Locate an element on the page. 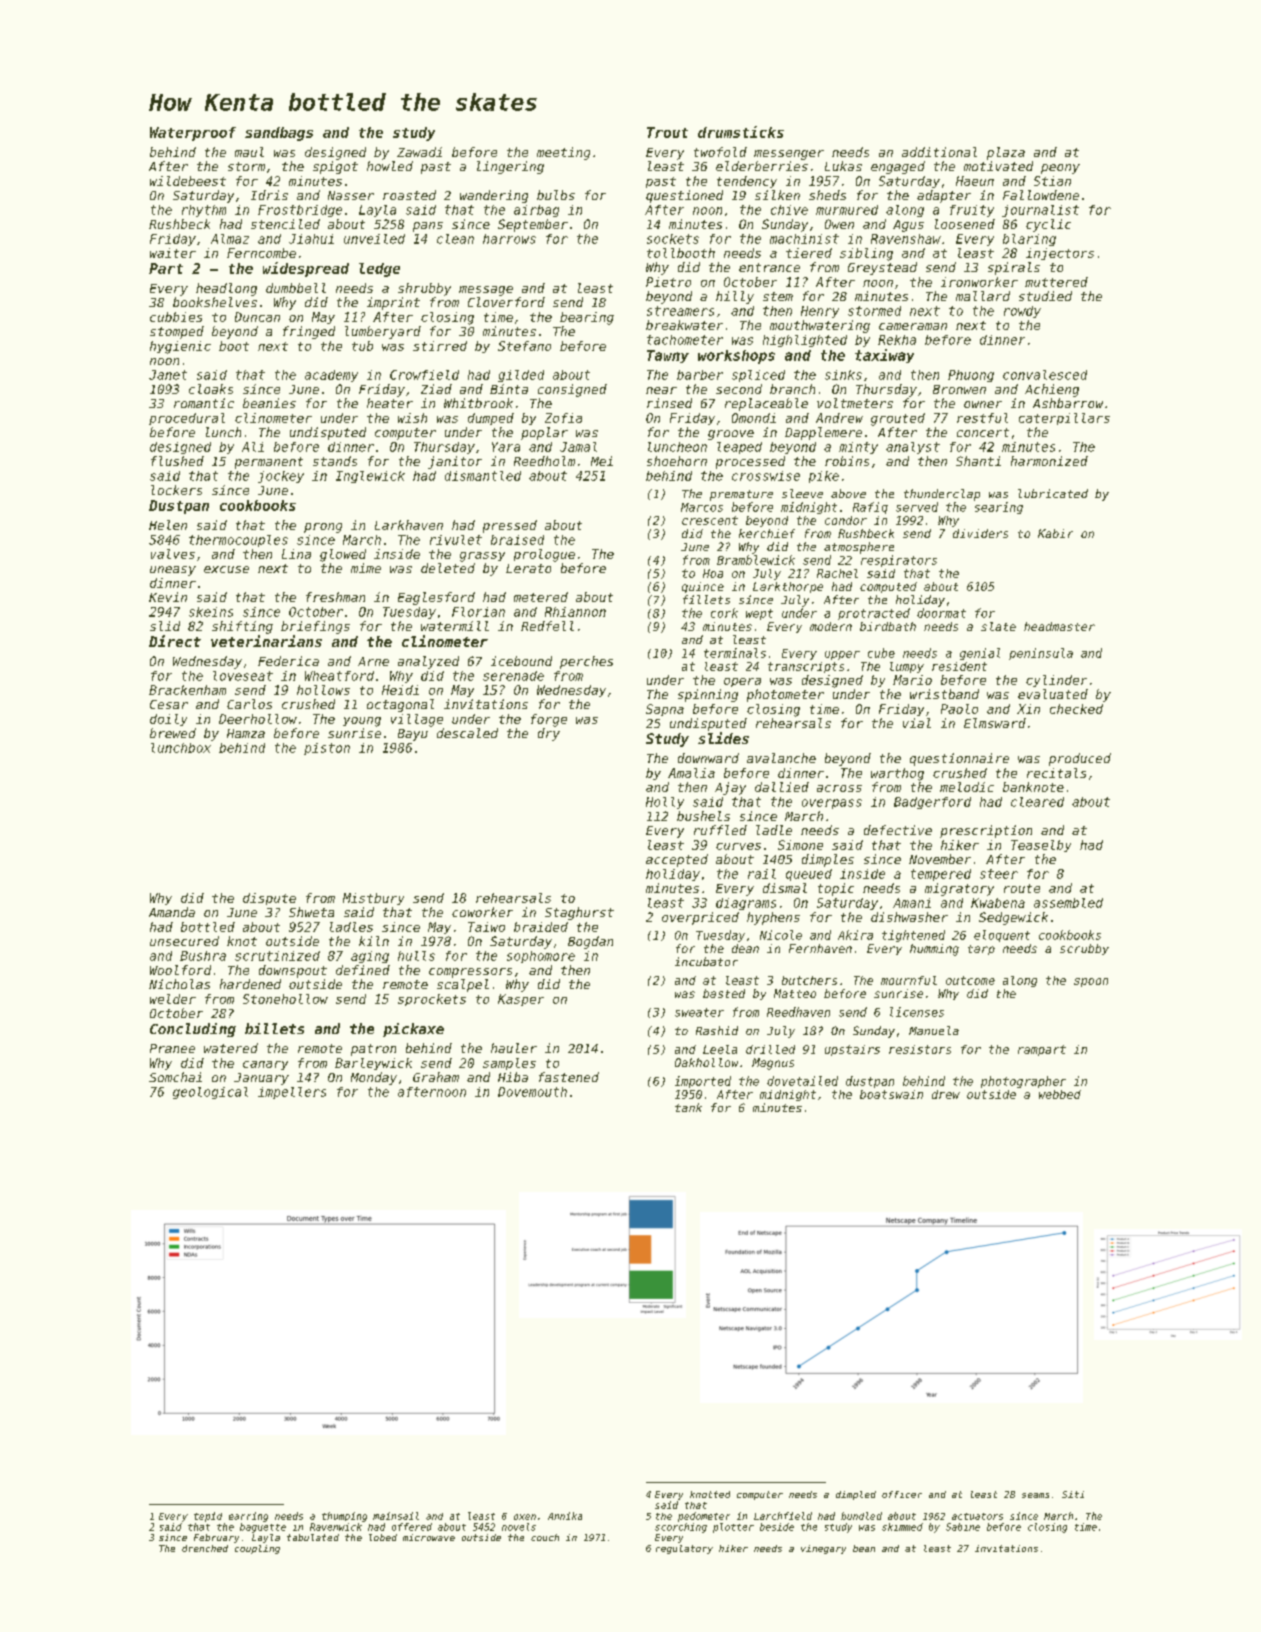 The image size is (1261, 1632). regulatory is located at coordinates (684, 1549).
